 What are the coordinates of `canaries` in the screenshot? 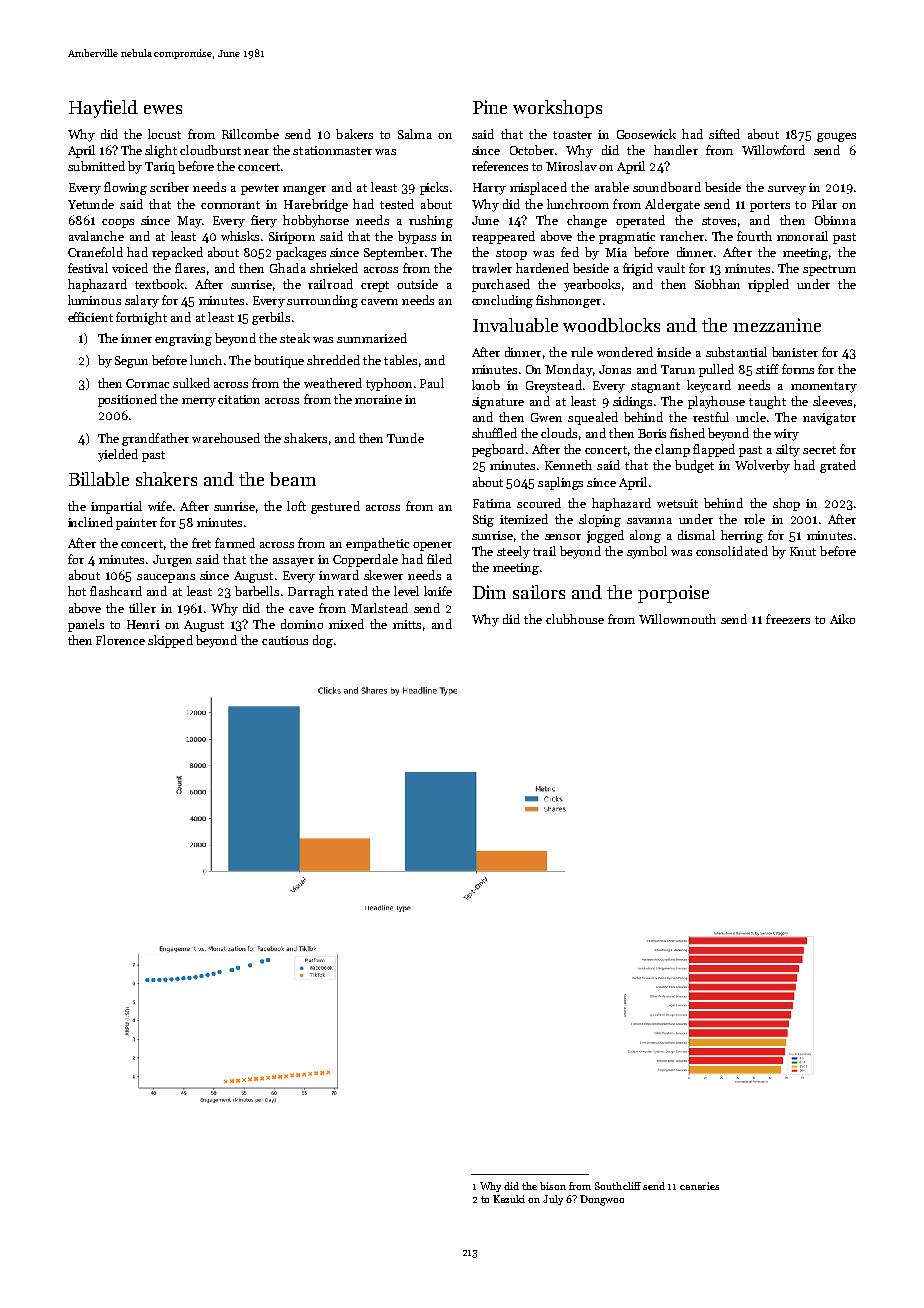 It's located at (699, 1186).
